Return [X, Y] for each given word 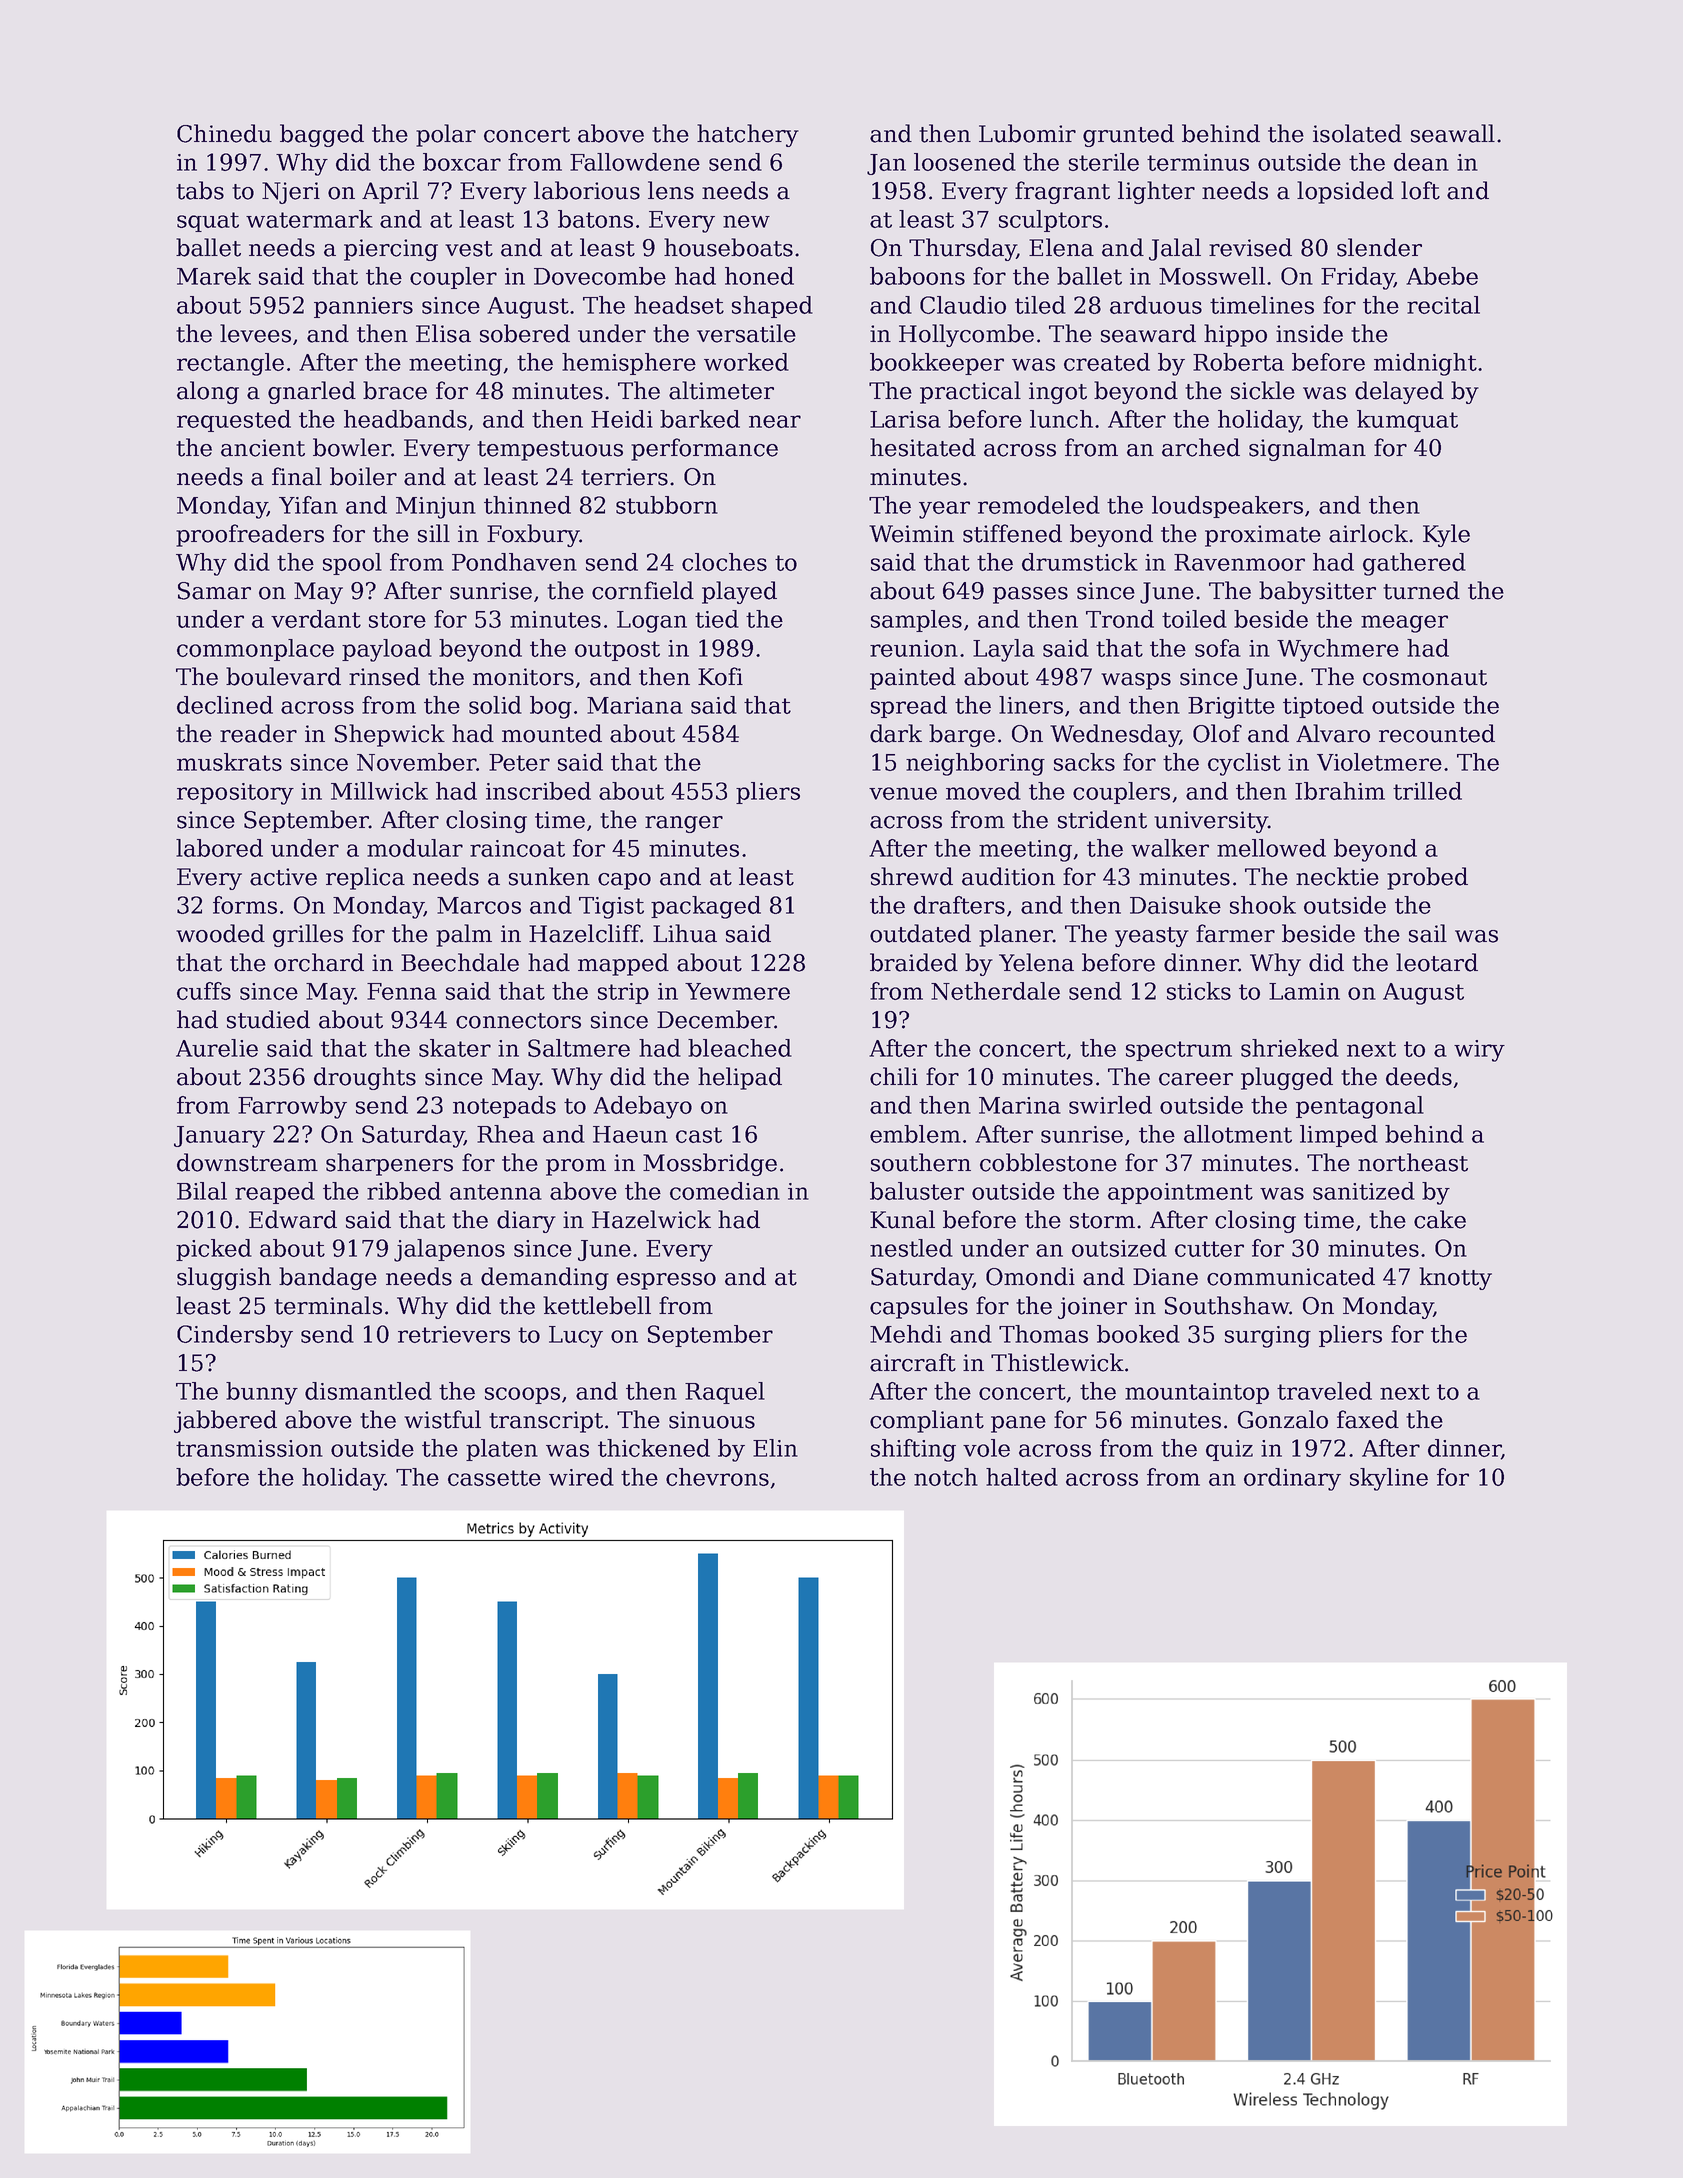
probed [1427, 878]
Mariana [635, 705]
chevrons [717, 1477]
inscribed [538, 791]
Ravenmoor [1239, 562]
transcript [546, 1422]
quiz [1229, 1450]
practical [970, 392]
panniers [363, 307]
